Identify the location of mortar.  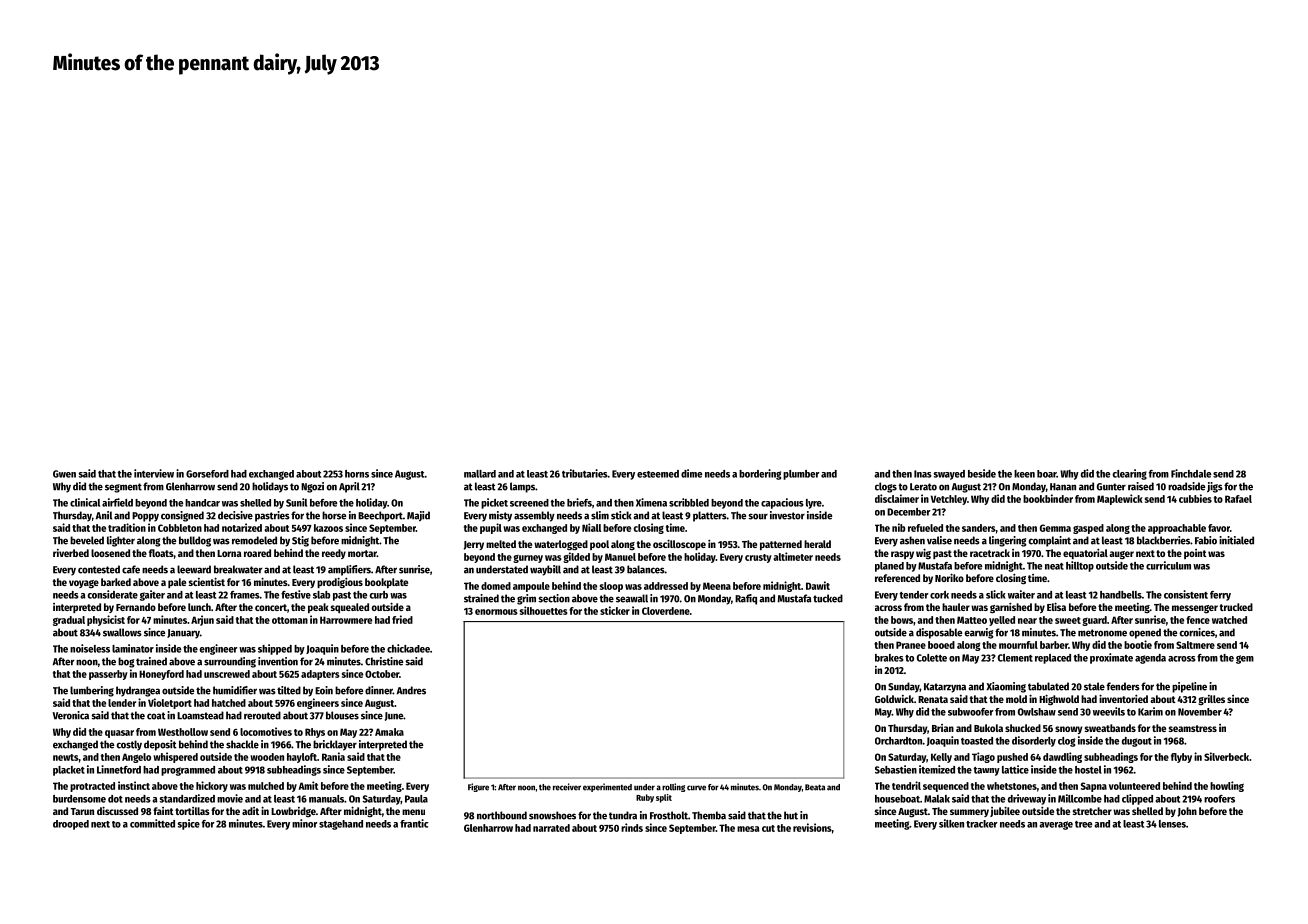
(362, 553).
